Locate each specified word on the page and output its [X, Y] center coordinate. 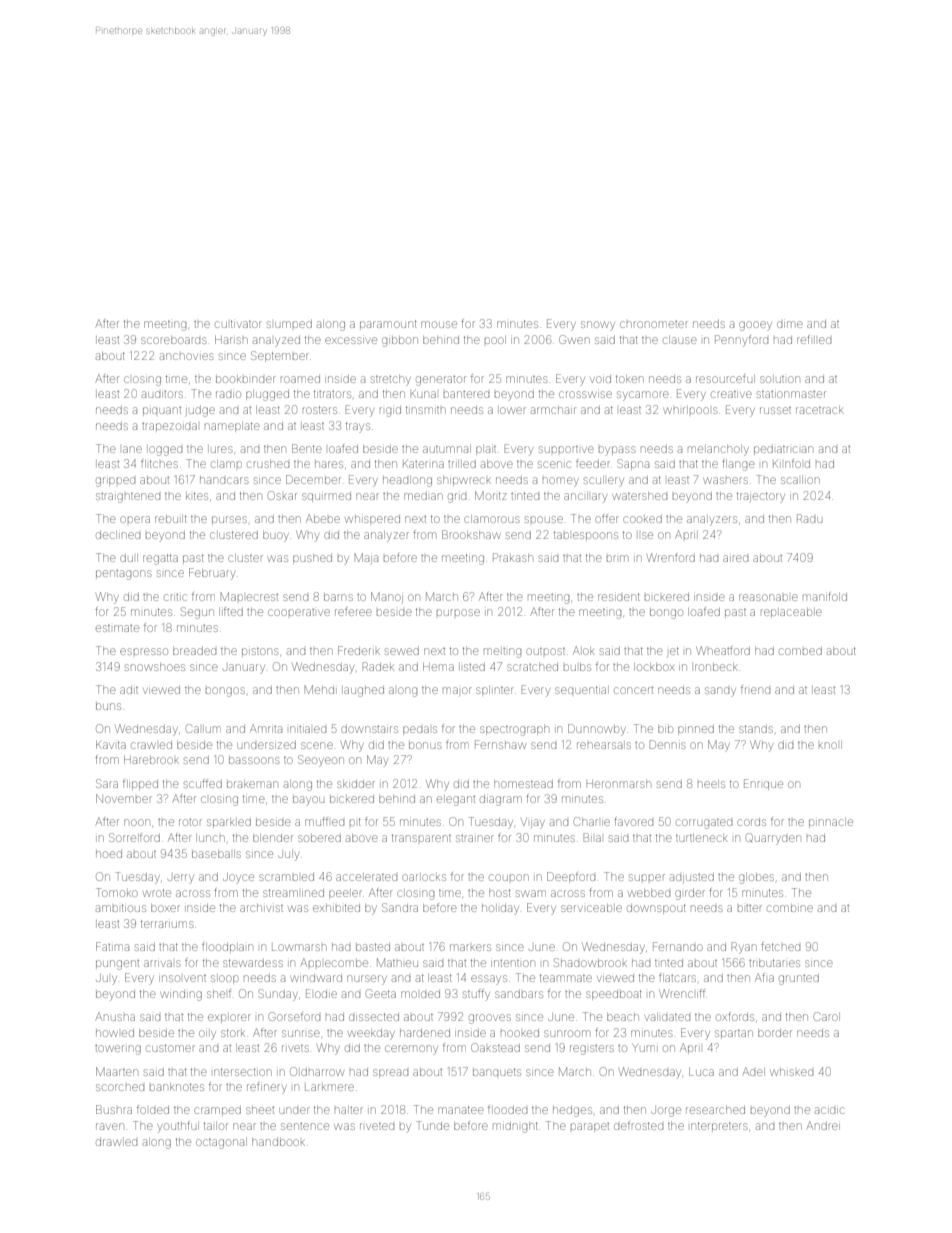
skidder [356, 784]
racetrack [820, 410]
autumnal [447, 449]
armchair [553, 410]
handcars [224, 480]
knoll [830, 745]
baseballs [216, 854]
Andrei [823, 1125]
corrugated [704, 824]
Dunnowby [597, 730]
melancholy [718, 450]
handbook [278, 1142]
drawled [116, 1142]
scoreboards [173, 340]
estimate [117, 628]
